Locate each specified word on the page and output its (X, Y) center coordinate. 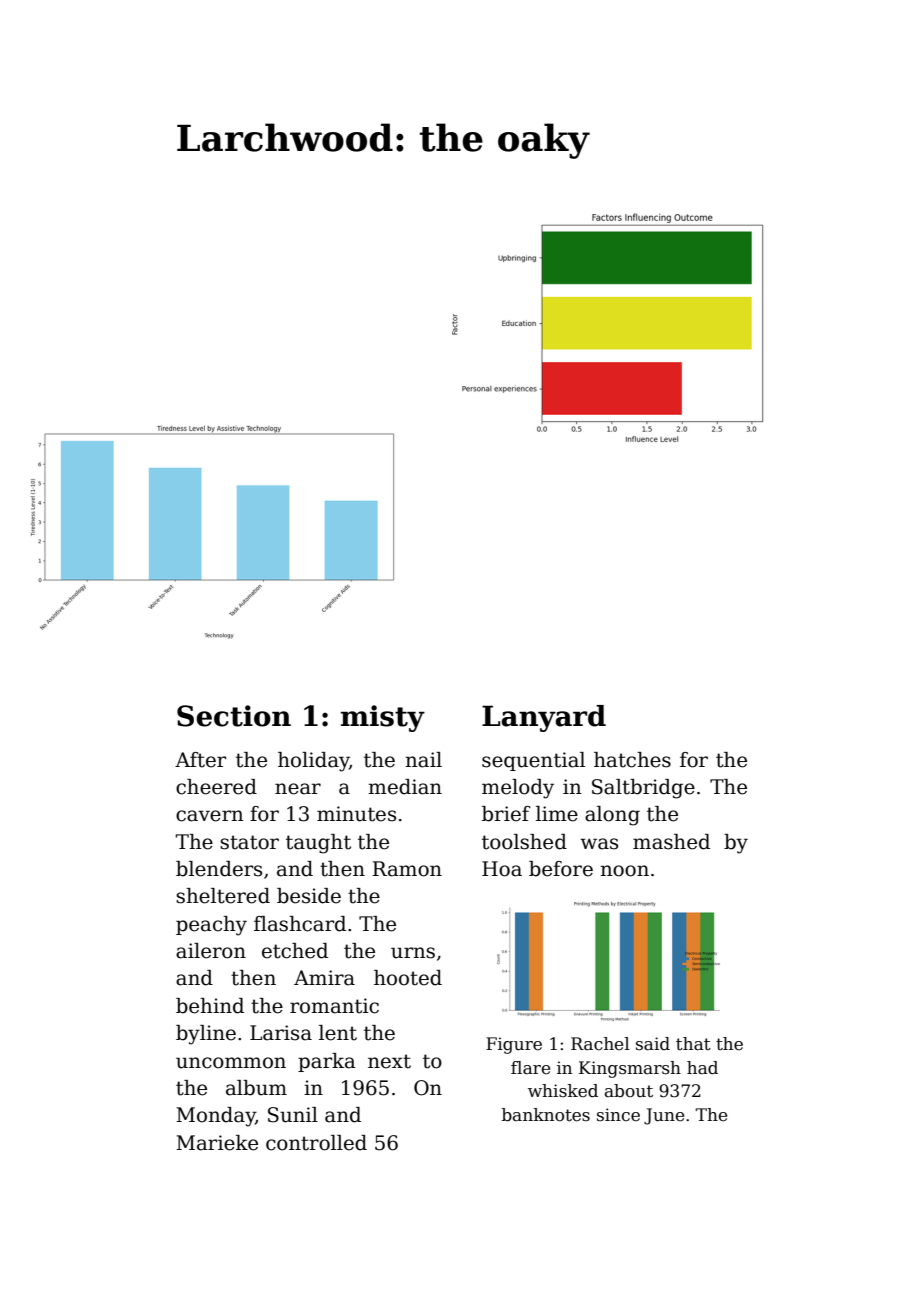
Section (234, 716)
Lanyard (544, 718)
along (612, 816)
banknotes (546, 1115)
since (618, 1115)
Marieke (217, 1143)
